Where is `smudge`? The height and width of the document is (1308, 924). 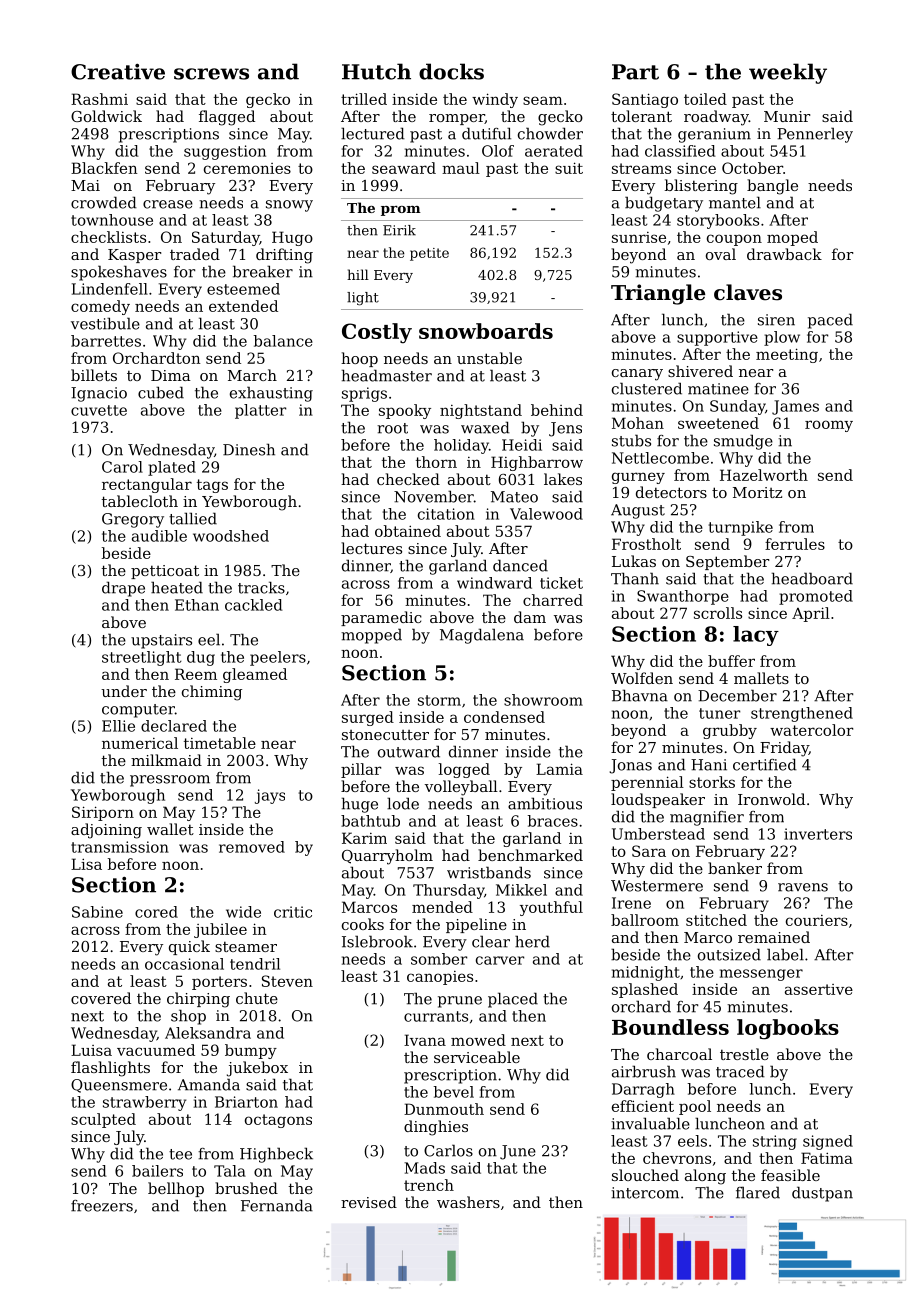 smudge is located at coordinates (743, 442).
